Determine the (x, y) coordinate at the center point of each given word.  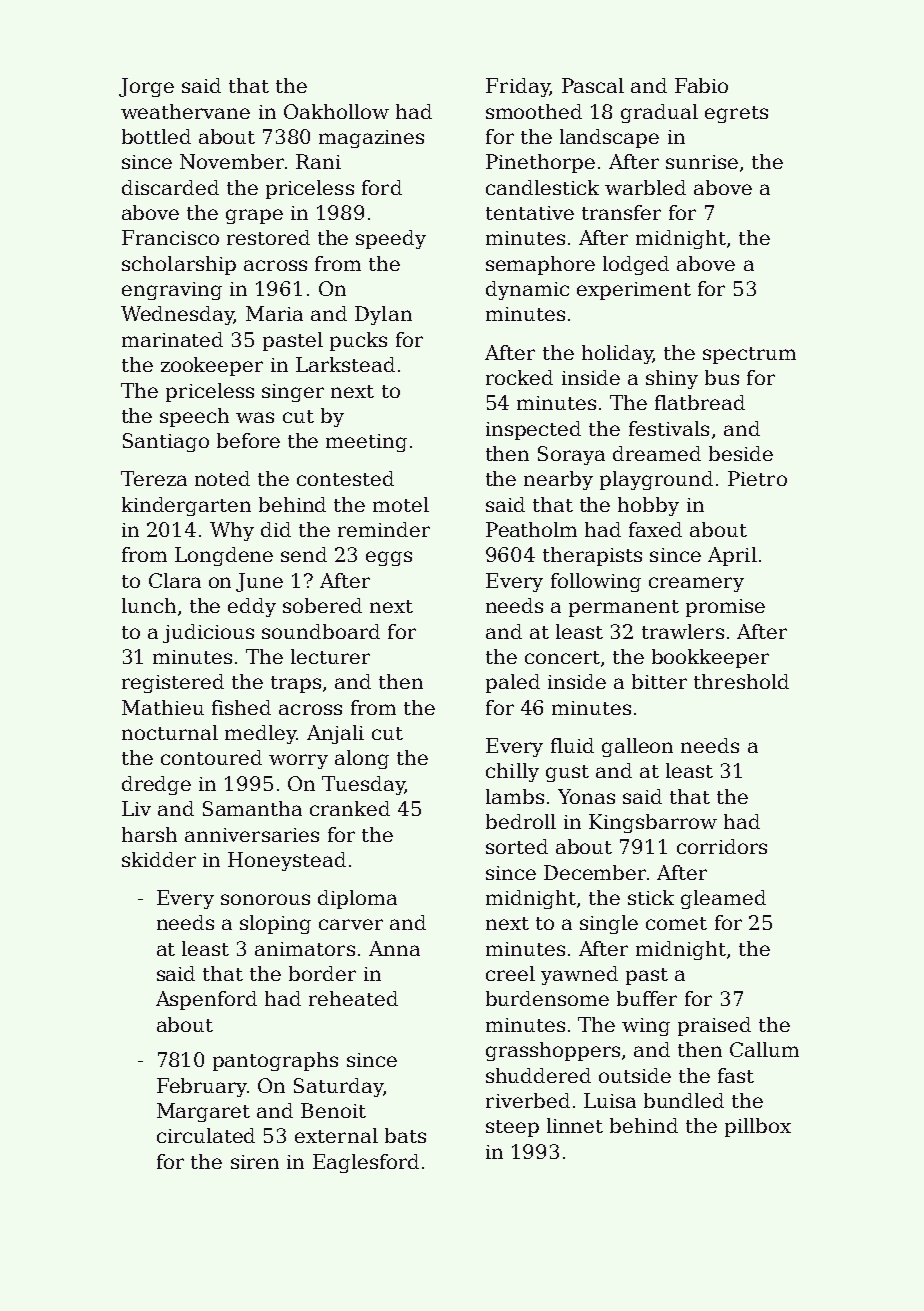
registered (173, 683)
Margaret (203, 1112)
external (336, 1135)
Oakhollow (336, 111)
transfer (621, 212)
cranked (350, 808)
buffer (647, 998)
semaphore (540, 265)
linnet (575, 1125)
